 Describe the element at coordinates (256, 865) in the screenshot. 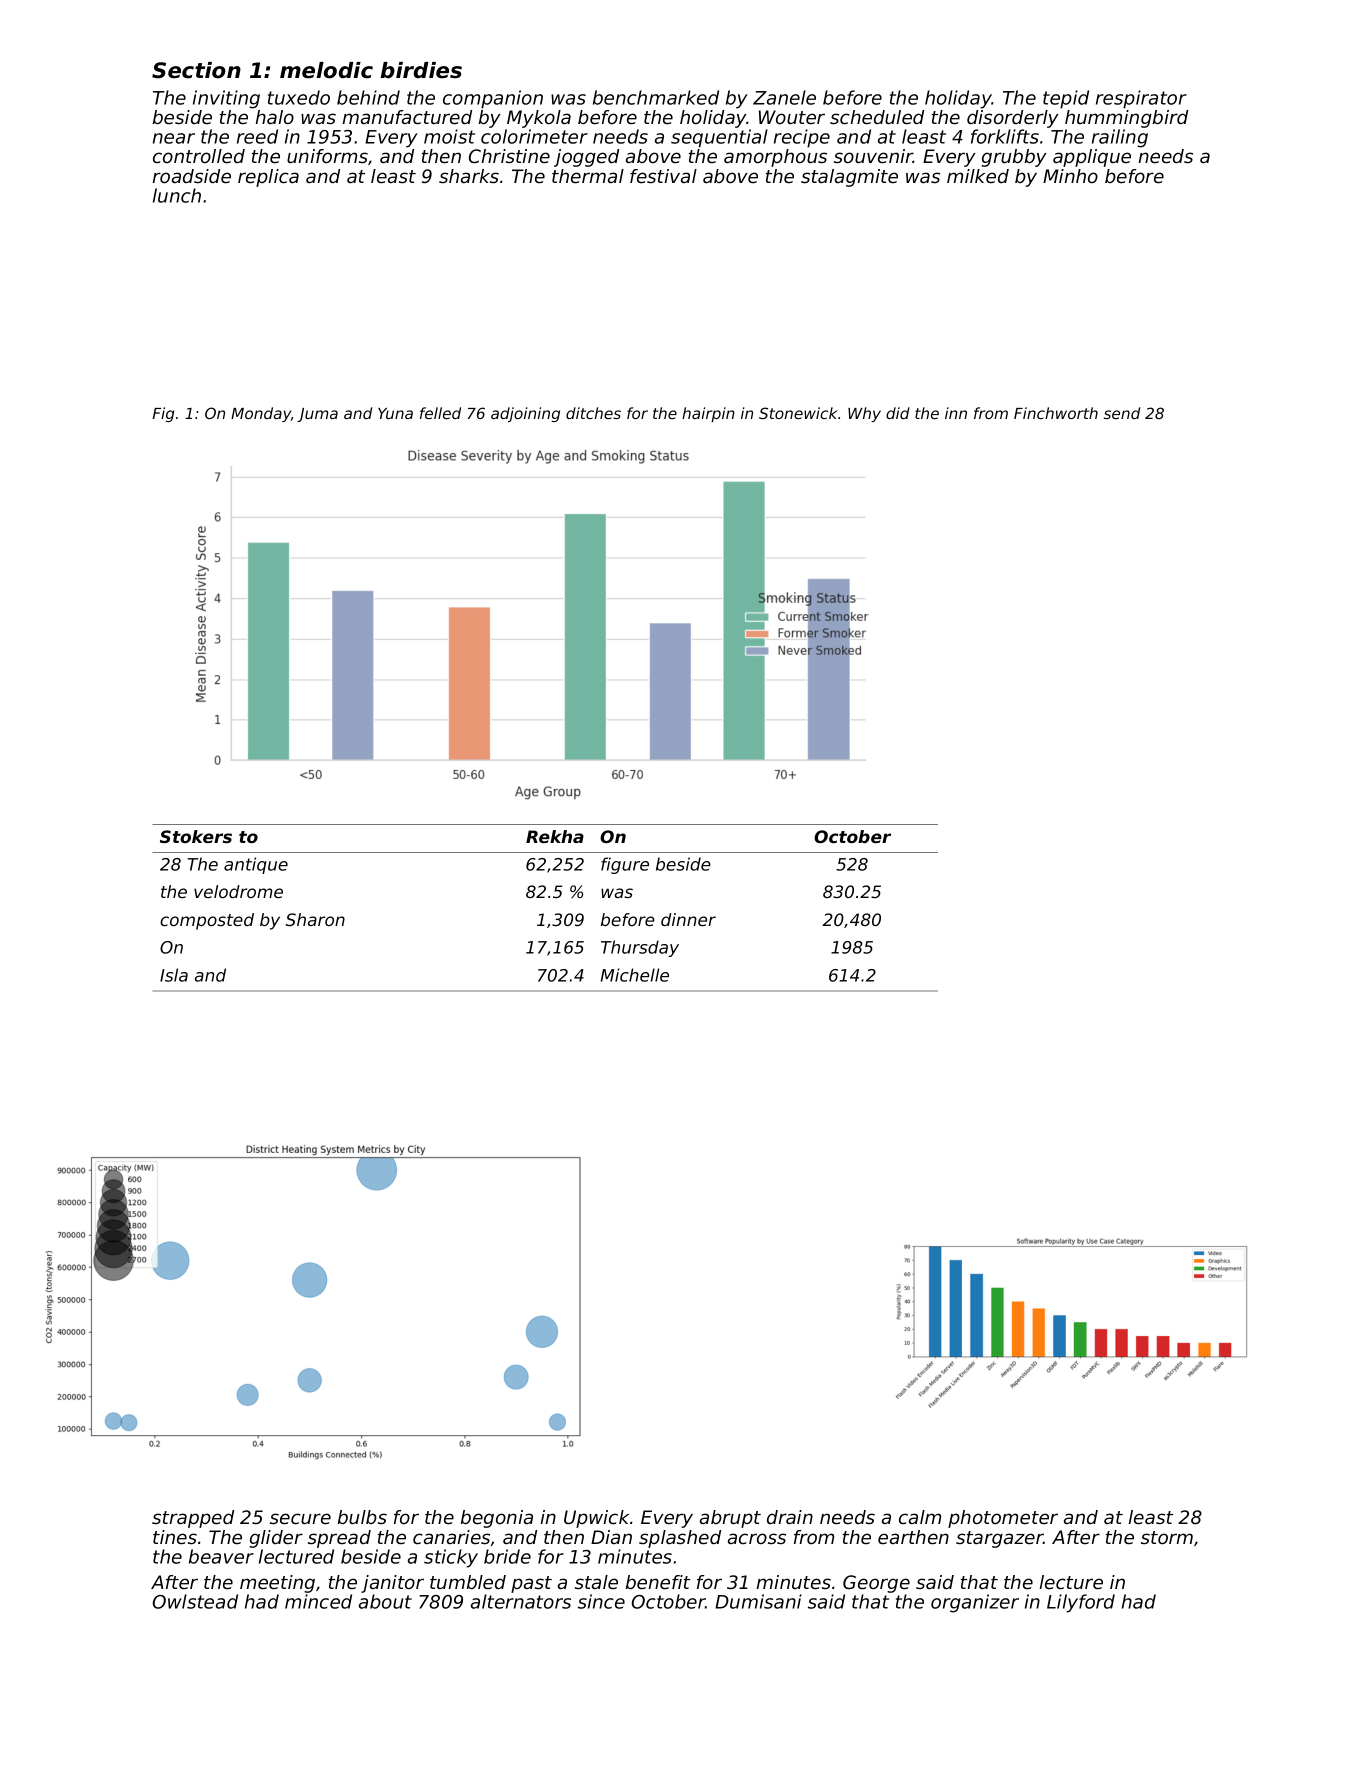

I see `antique` at that location.
